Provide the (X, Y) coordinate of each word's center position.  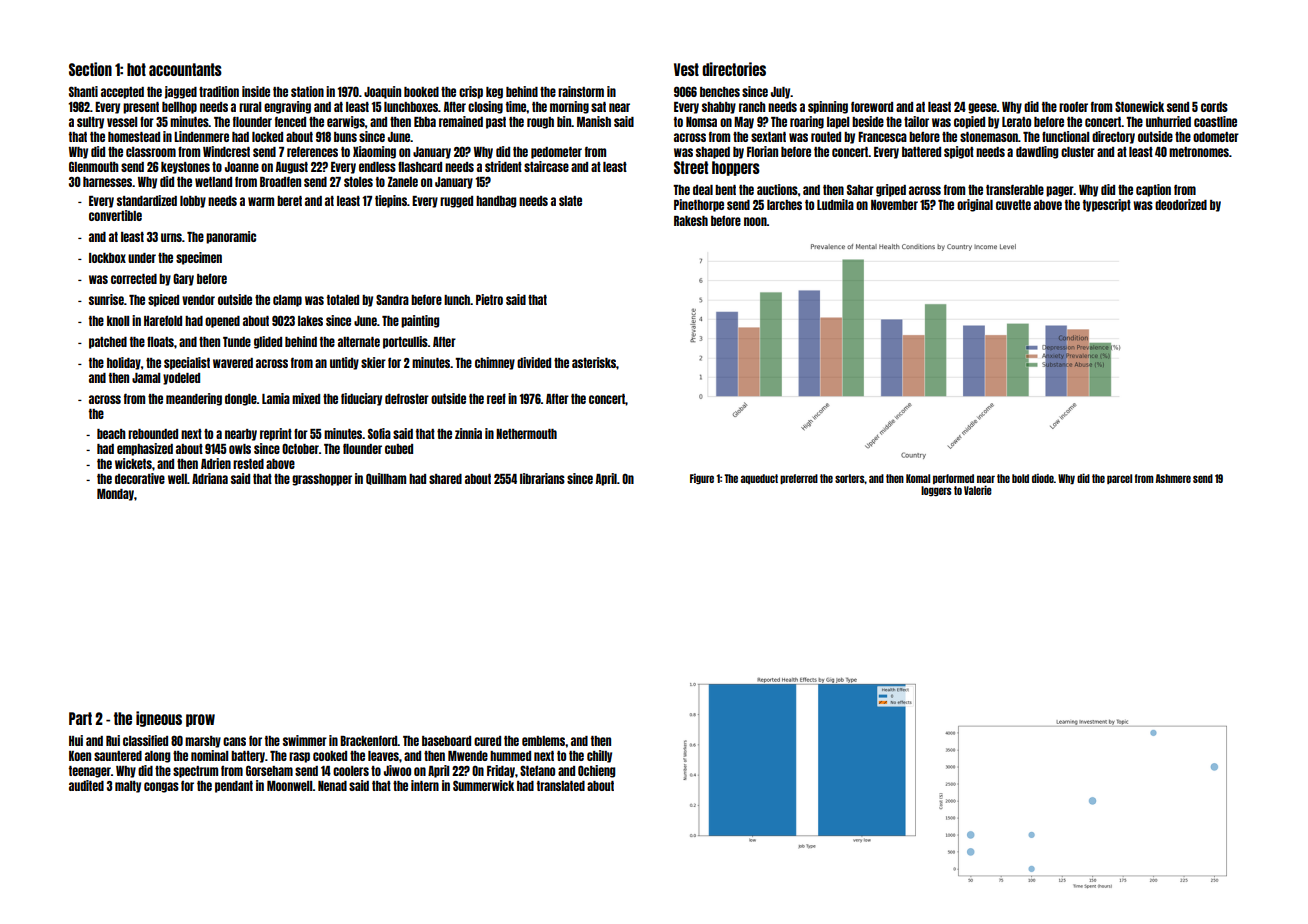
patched (108, 343)
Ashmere (1173, 478)
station (307, 91)
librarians (542, 478)
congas (161, 787)
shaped (713, 153)
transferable (1015, 189)
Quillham (386, 479)
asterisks (594, 362)
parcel (1119, 479)
